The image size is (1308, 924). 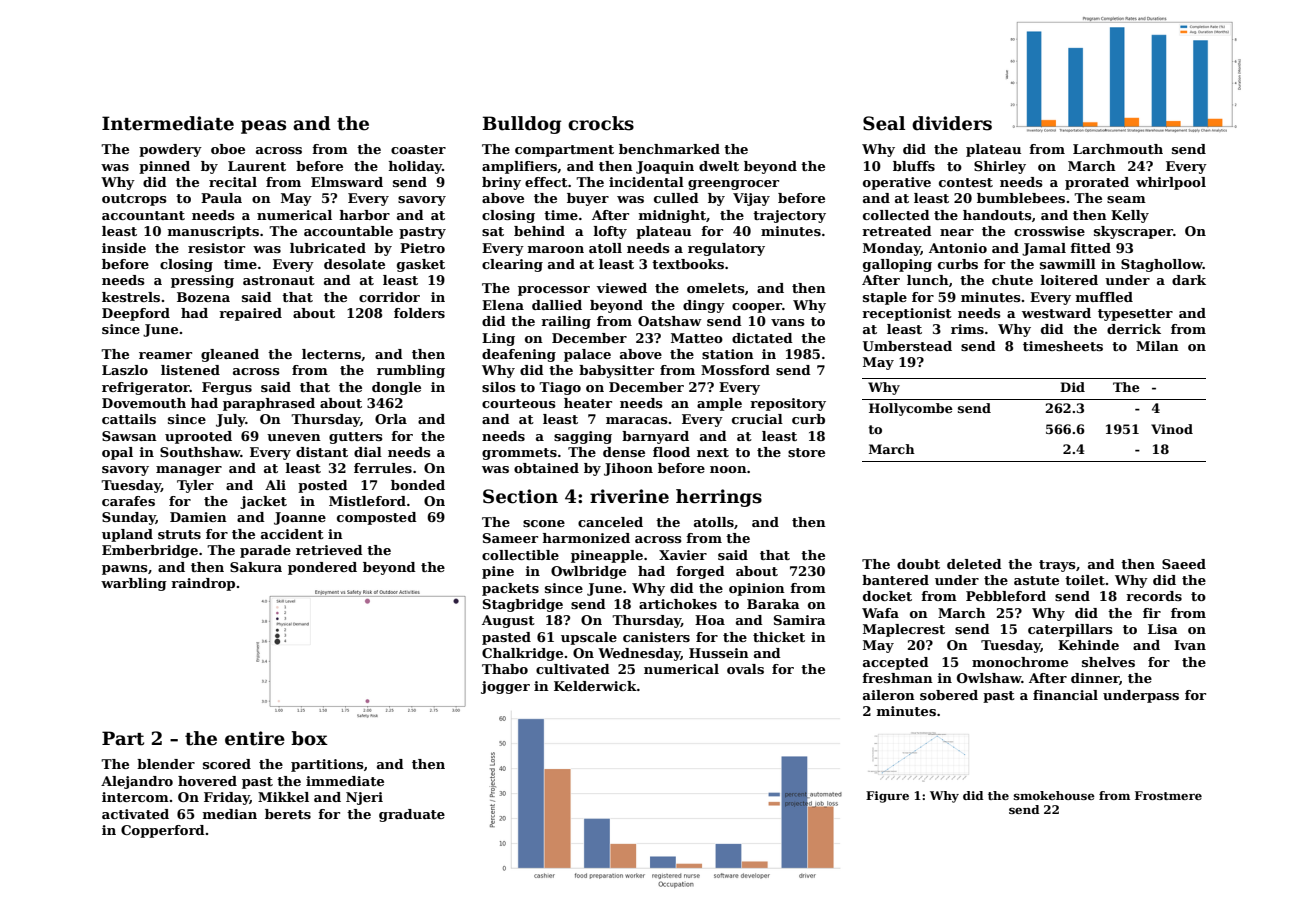 What do you see at coordinates (610, 522) in the page?
I see `canceled` at bounding box center [610, 522].
